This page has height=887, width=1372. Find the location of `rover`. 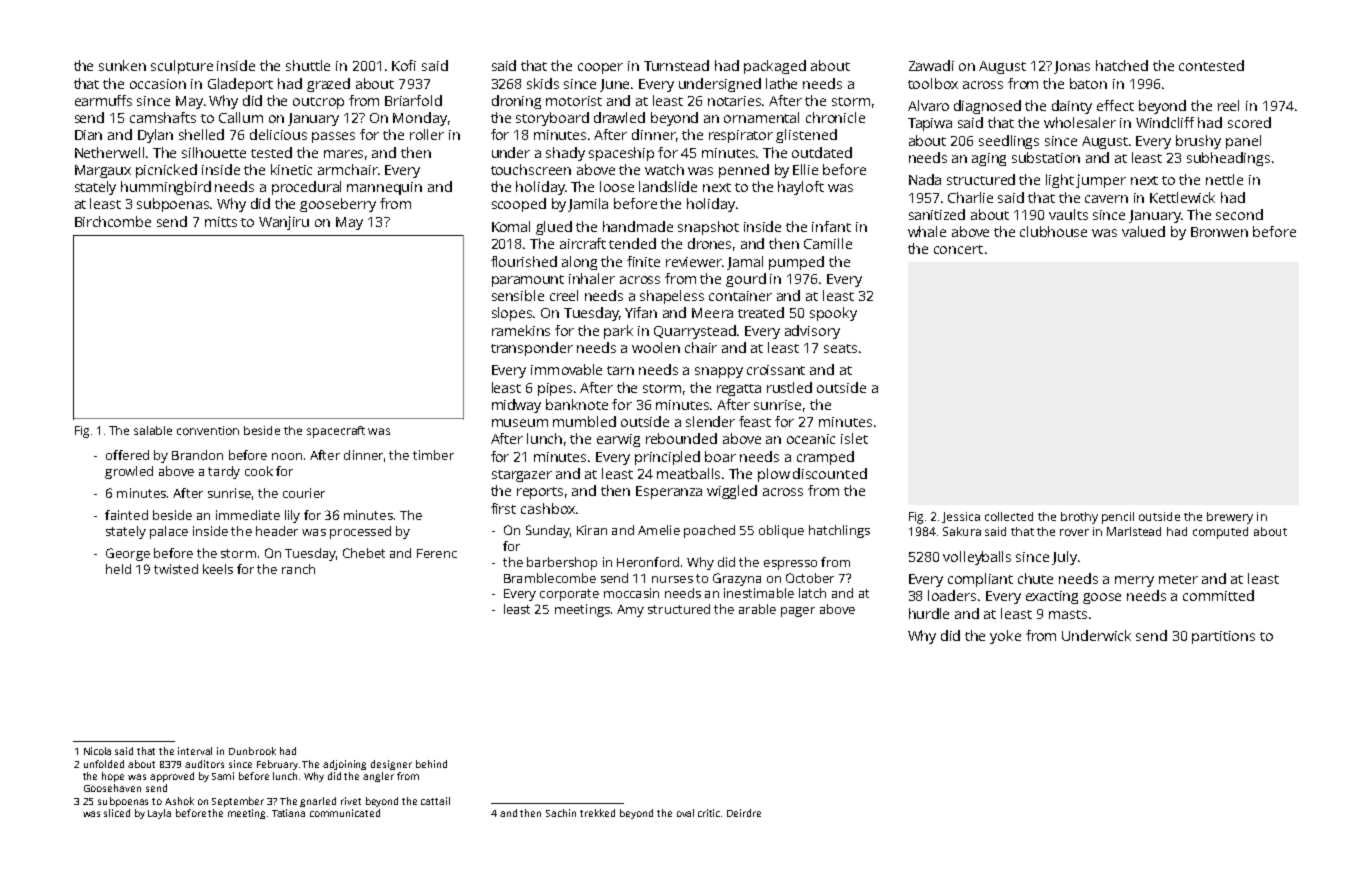

rover is located at coordinates (1074, 532).
